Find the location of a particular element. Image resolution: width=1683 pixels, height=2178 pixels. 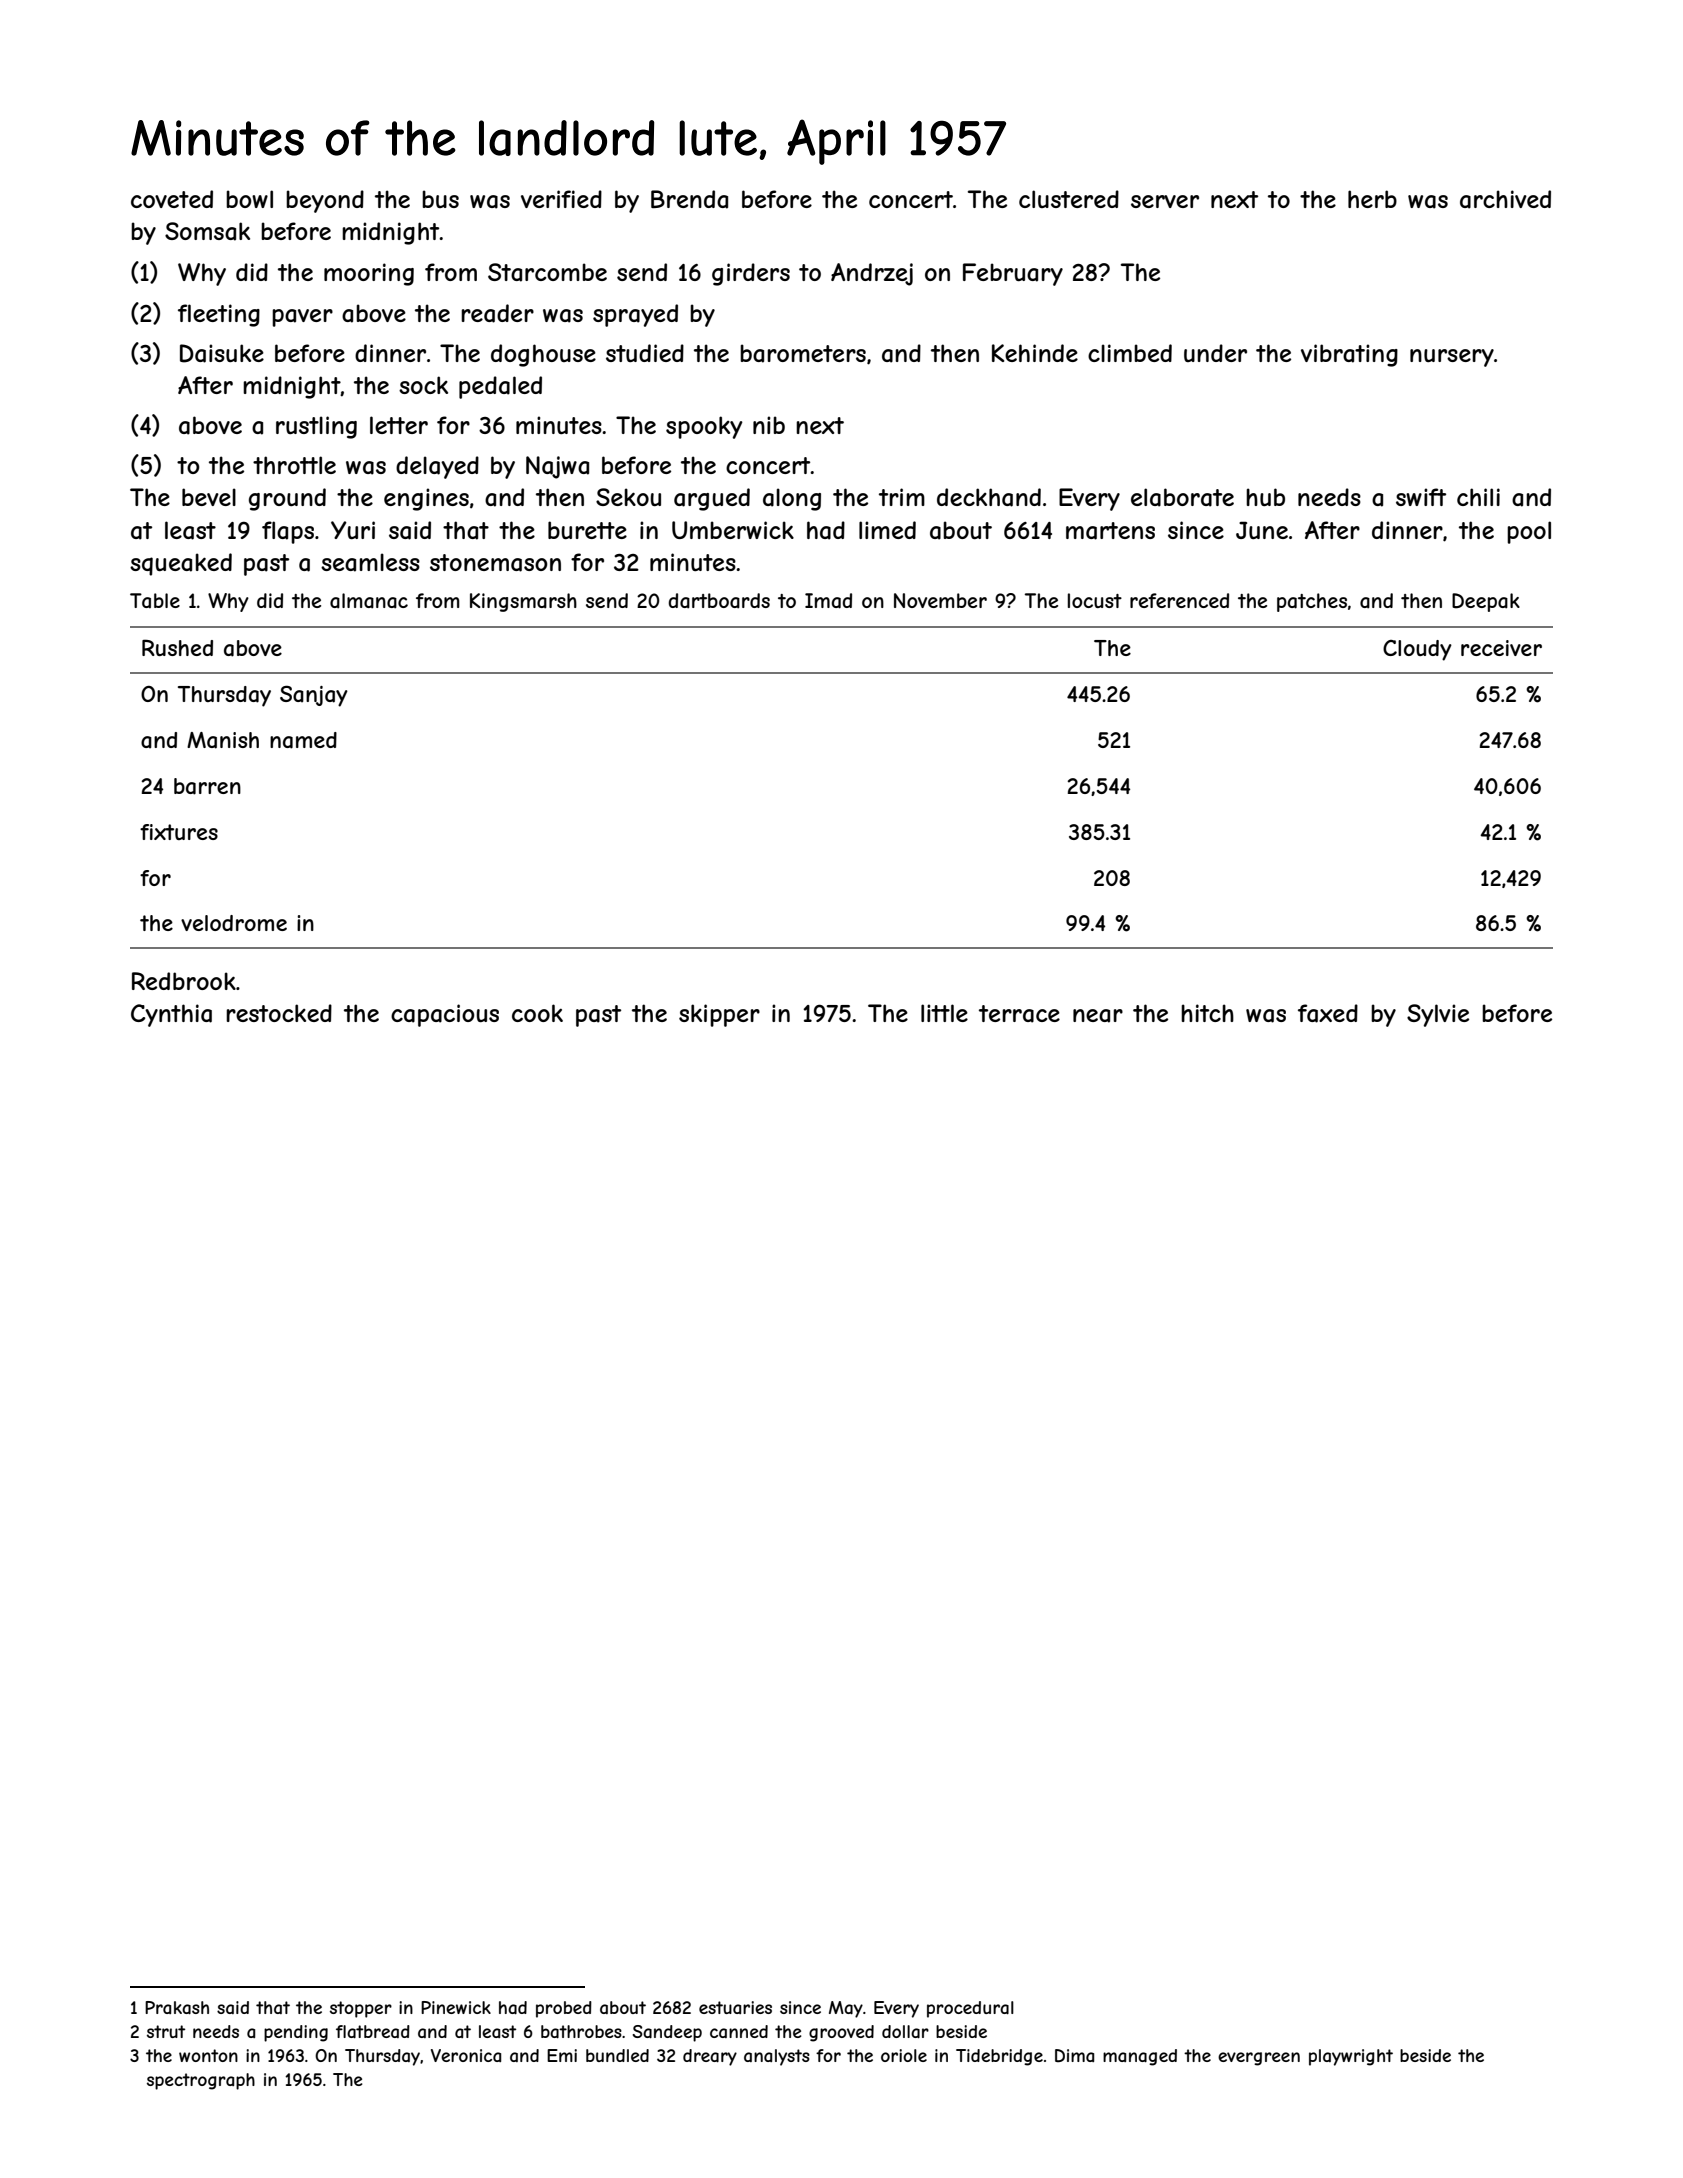

bus is located at coordinates (440, 199).
